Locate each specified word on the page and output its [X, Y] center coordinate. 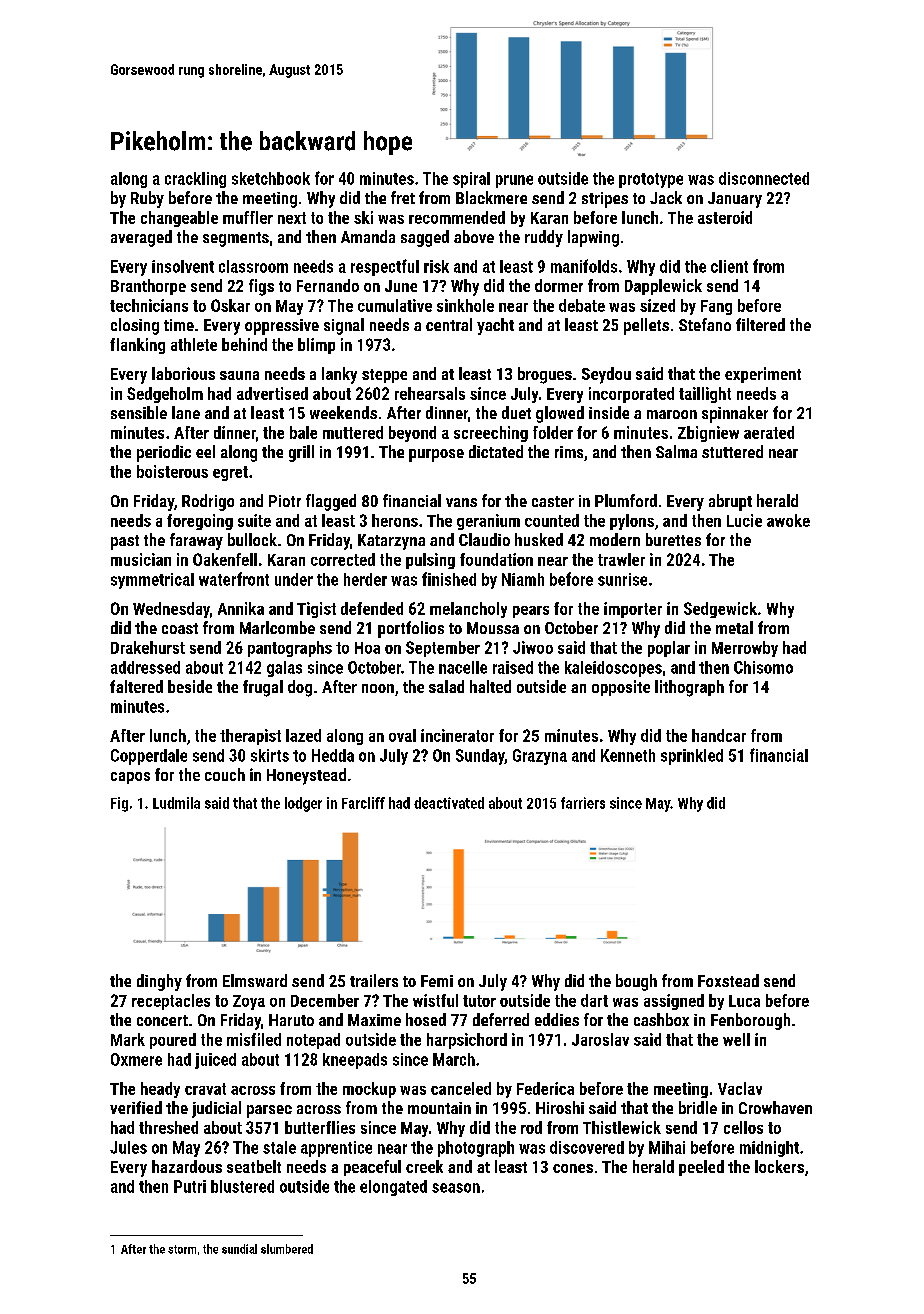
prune [514, 181]
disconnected [764, 178]
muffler [248, 217]
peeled [701, 1168]
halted [490, 686]
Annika [241, 608]
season [456, 1188]
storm [182, 1249]
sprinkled [692, 757]
